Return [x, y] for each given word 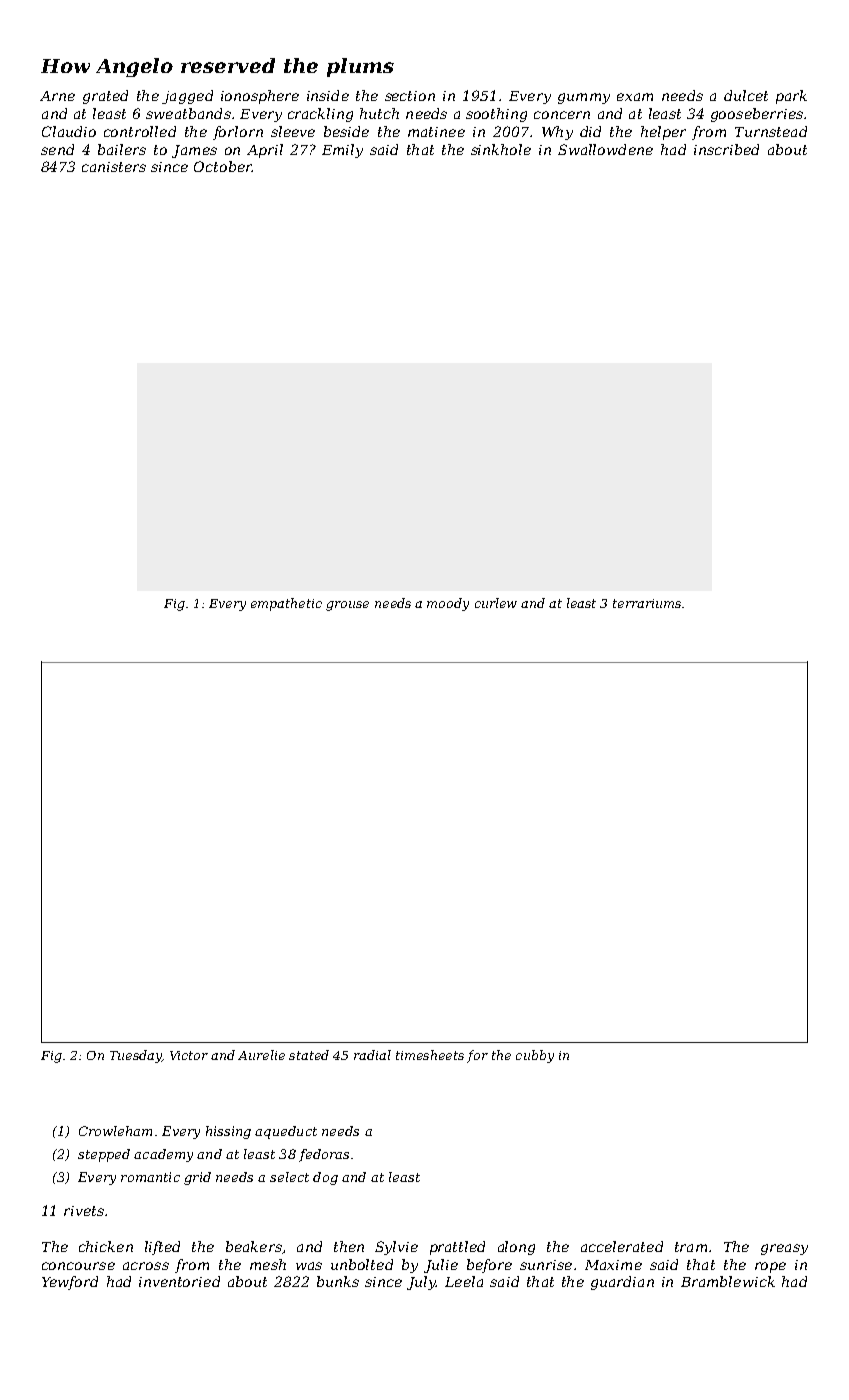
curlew [496, 603]
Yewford [70, 1283]
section [410, 96]
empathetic [286, 604]
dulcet [746, 95]
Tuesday [136, 1056]
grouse [347, 606]
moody [448, 604]
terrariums [647, 603]
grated [105, 97]
